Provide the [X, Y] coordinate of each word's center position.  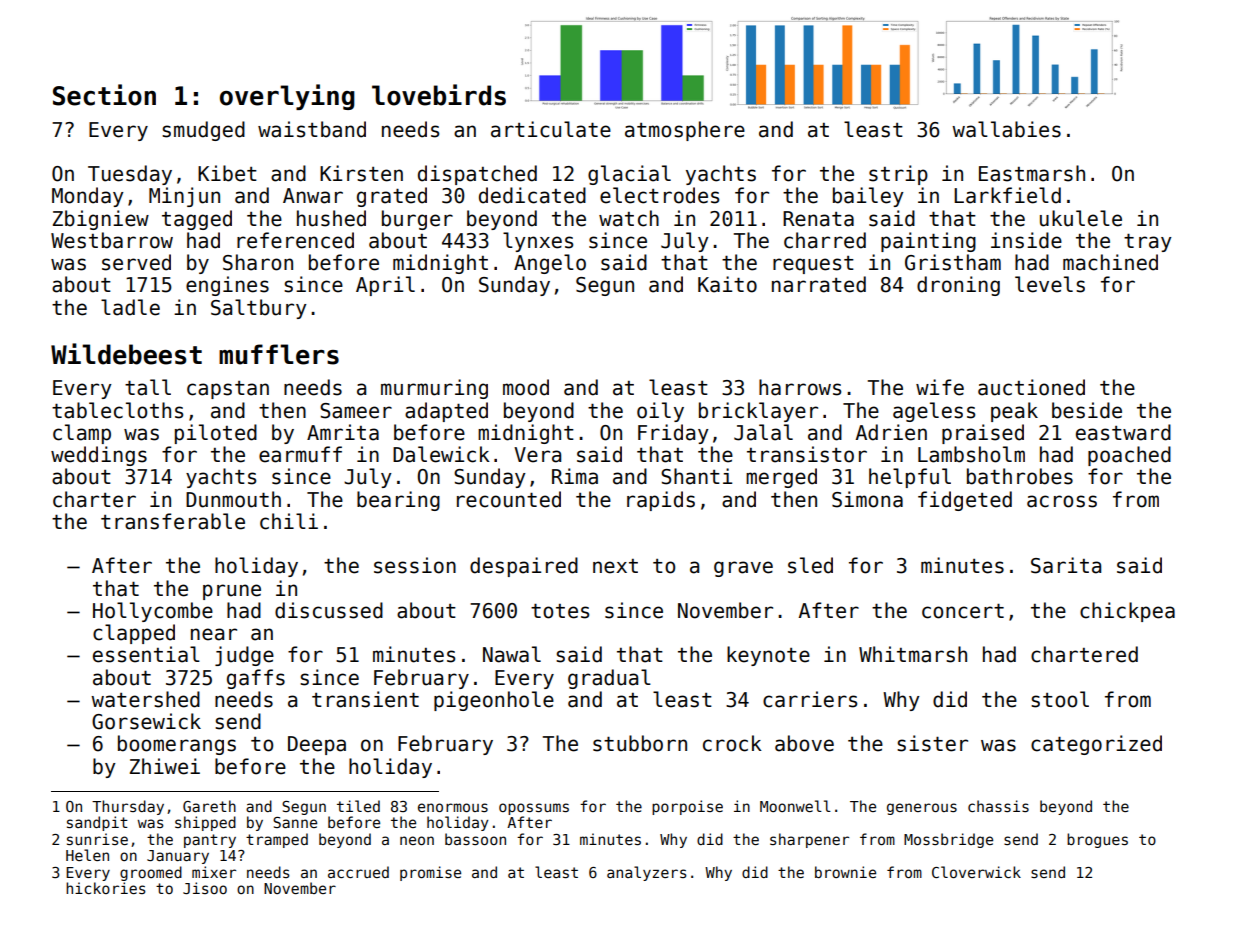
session [415, 565]
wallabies [1006, 129]
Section [104, 95]
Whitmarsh [913, 654]
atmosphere [685, 131]
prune [232, 592]
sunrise [97, 839]
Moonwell [795, 806]
